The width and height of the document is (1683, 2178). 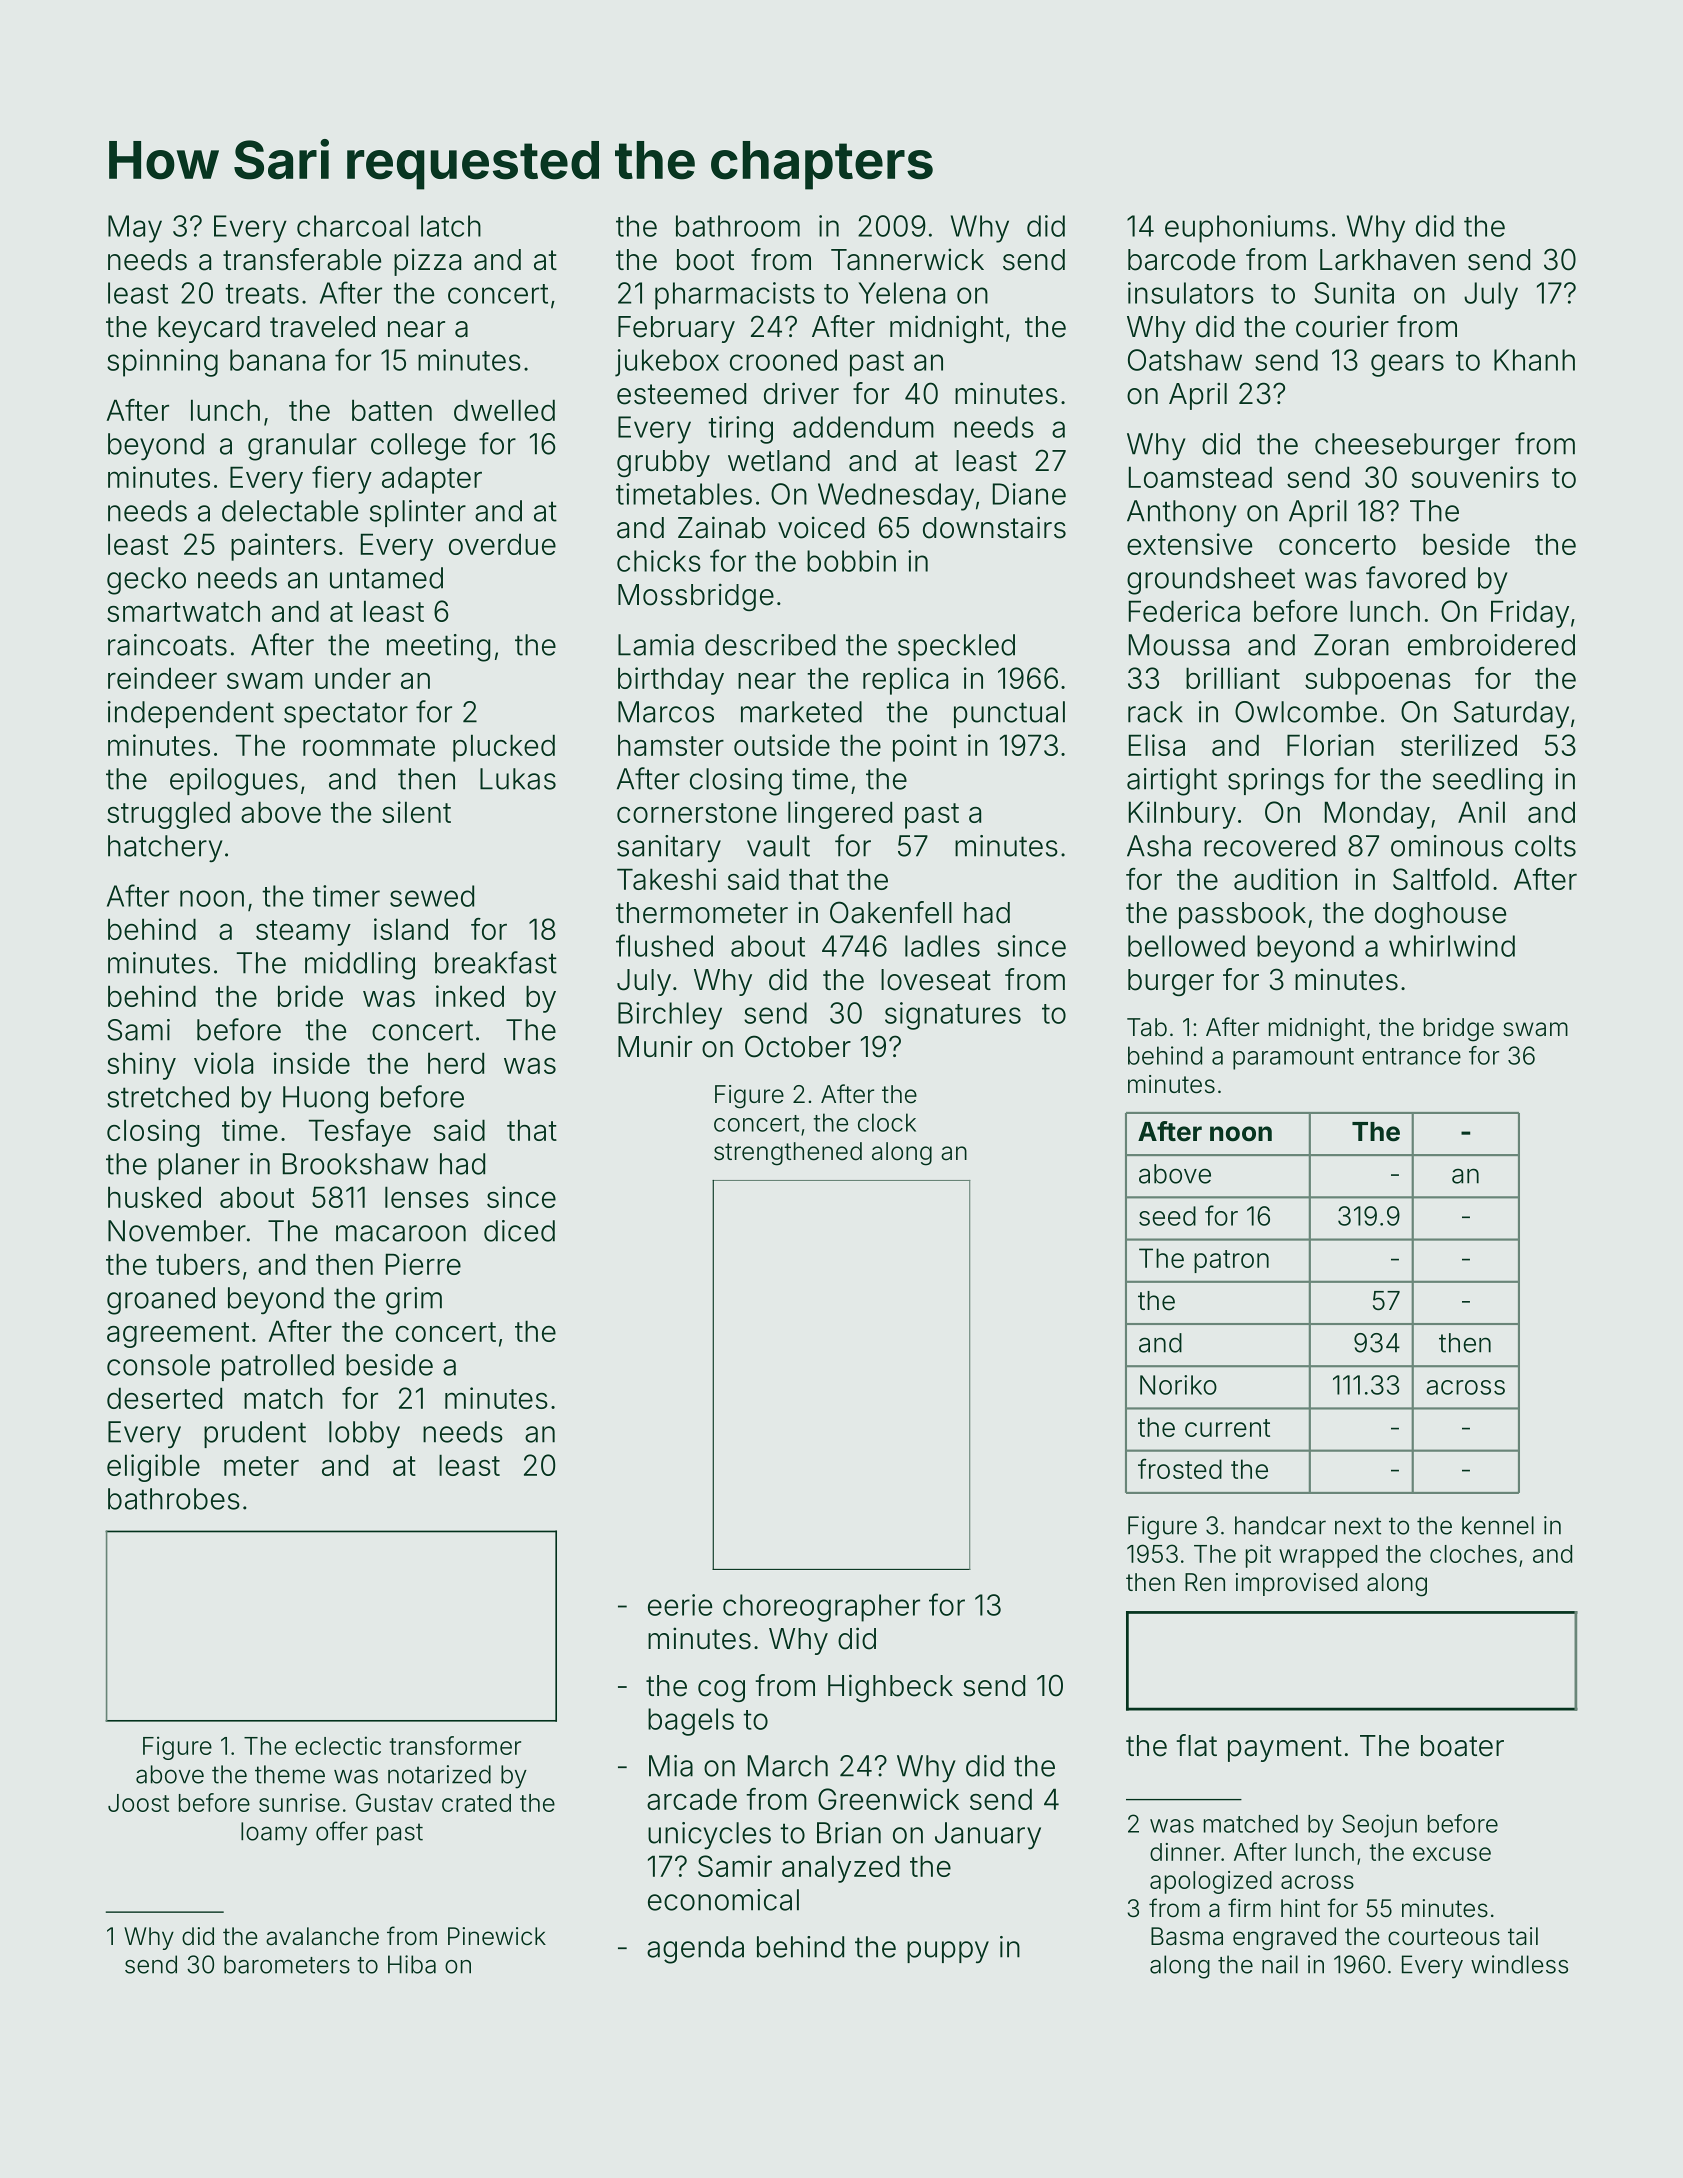 I want to click on frosted, so click(x=1180, y=1469).
